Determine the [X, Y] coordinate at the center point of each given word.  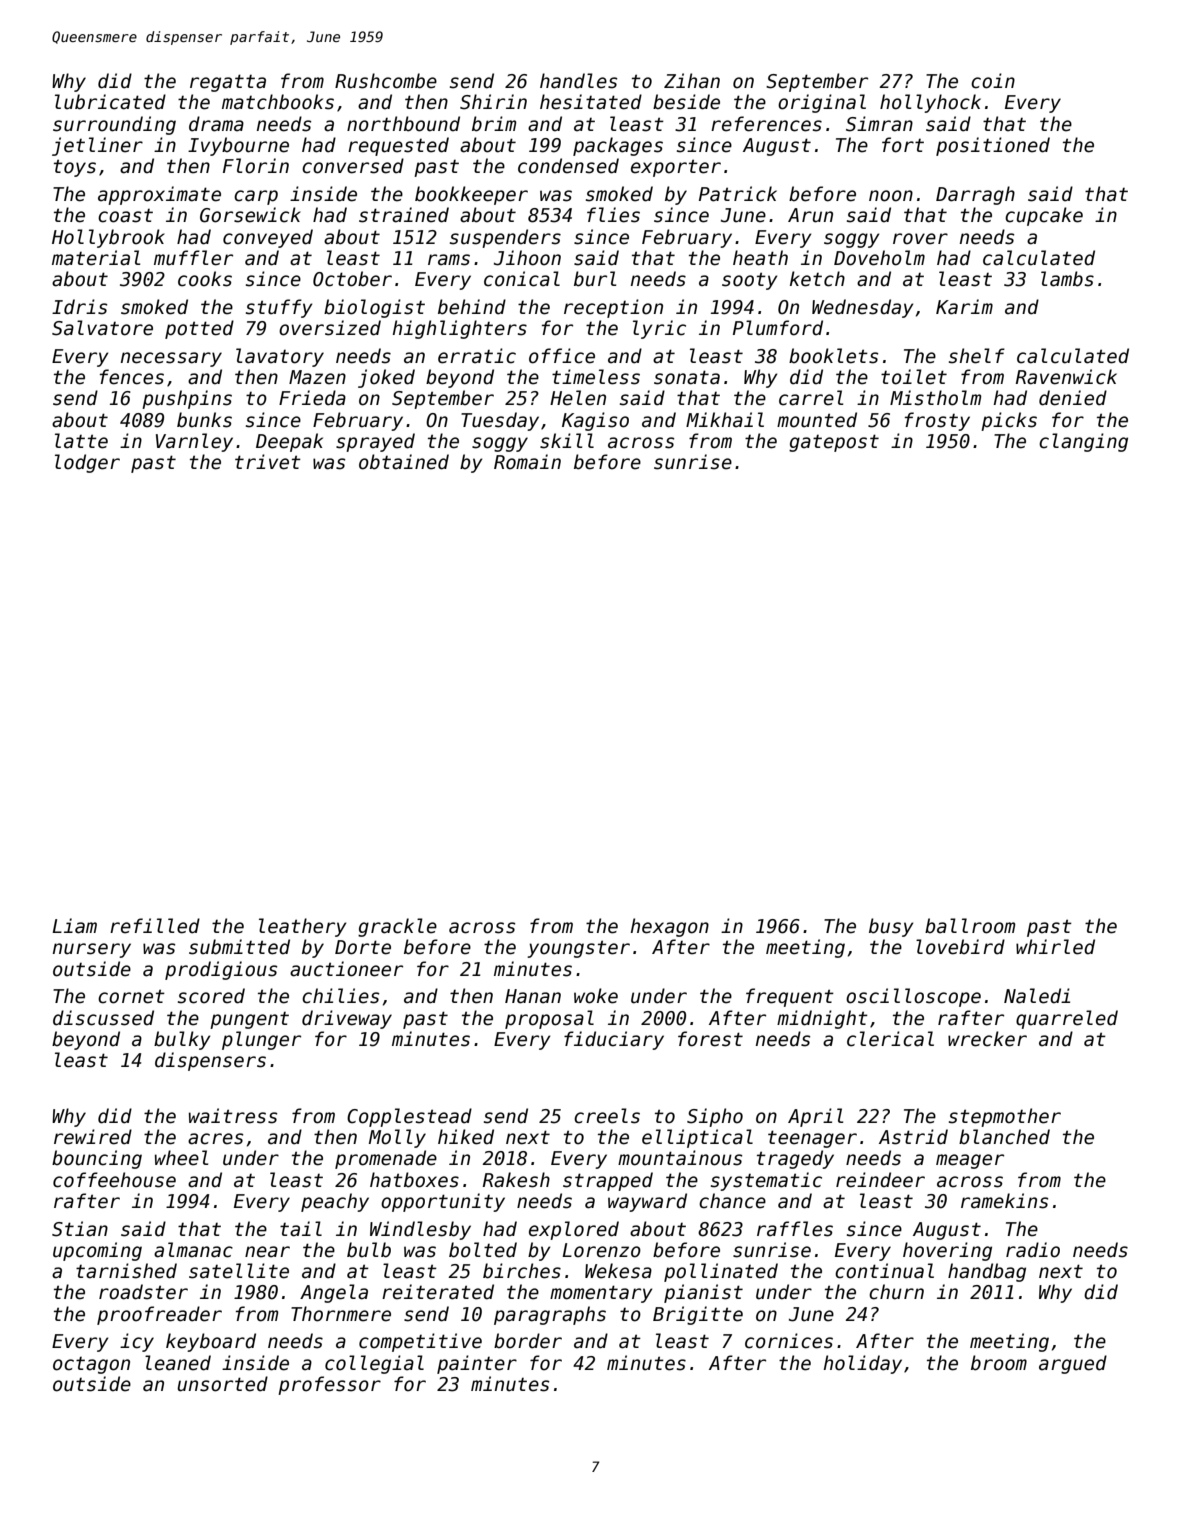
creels [607, 1116]
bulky [182, 1040]
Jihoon [527, 258]
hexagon [670, 927]
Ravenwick [1066, 377]
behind [472, 307]
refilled [155, 926]
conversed [353, 166]
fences [132, 377]
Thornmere [341, 1314]
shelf [977, 356]
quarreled [1067, 1019]
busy [891, 927]
